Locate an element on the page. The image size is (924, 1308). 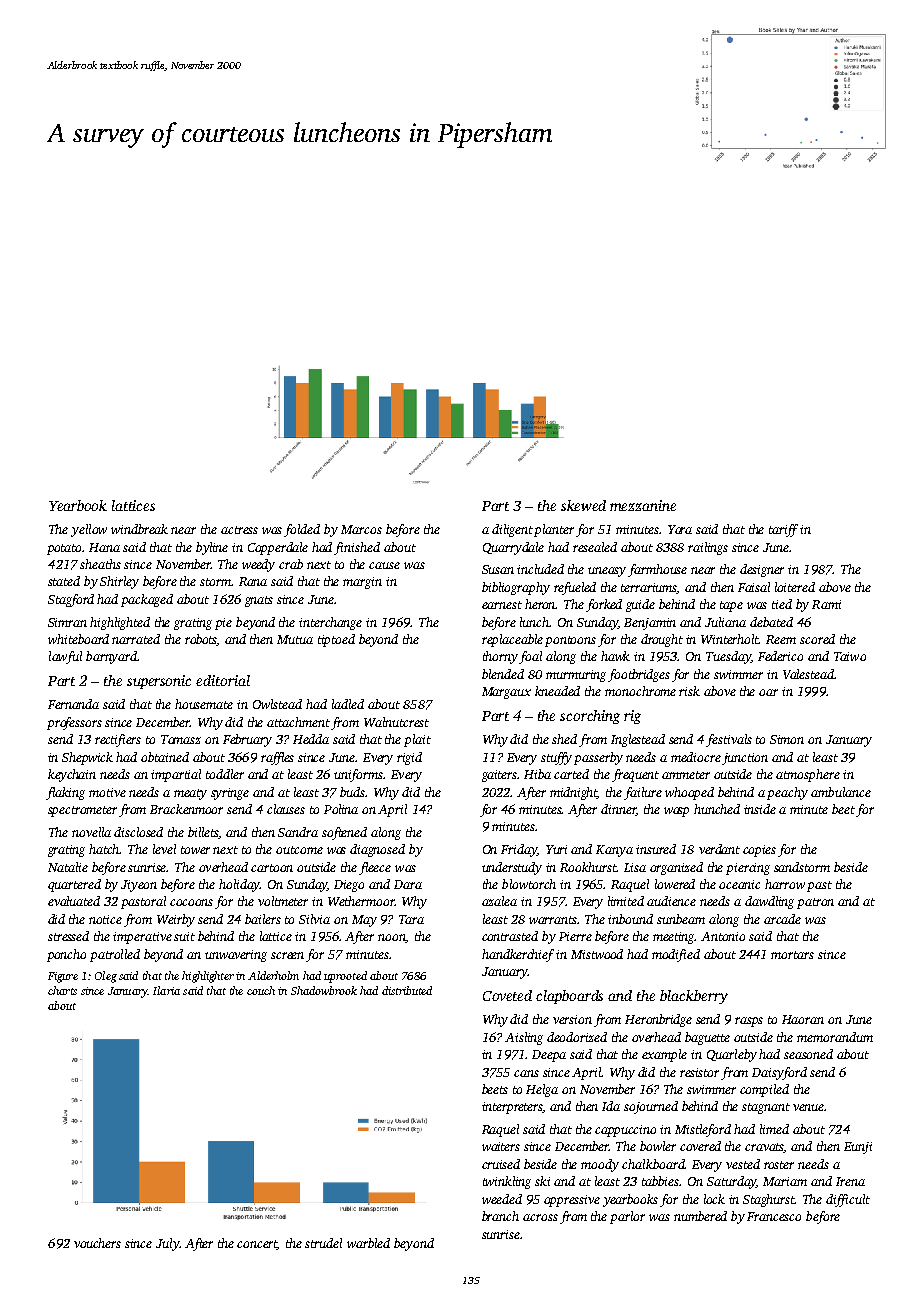
byline is located at coordinates (212, 548).
